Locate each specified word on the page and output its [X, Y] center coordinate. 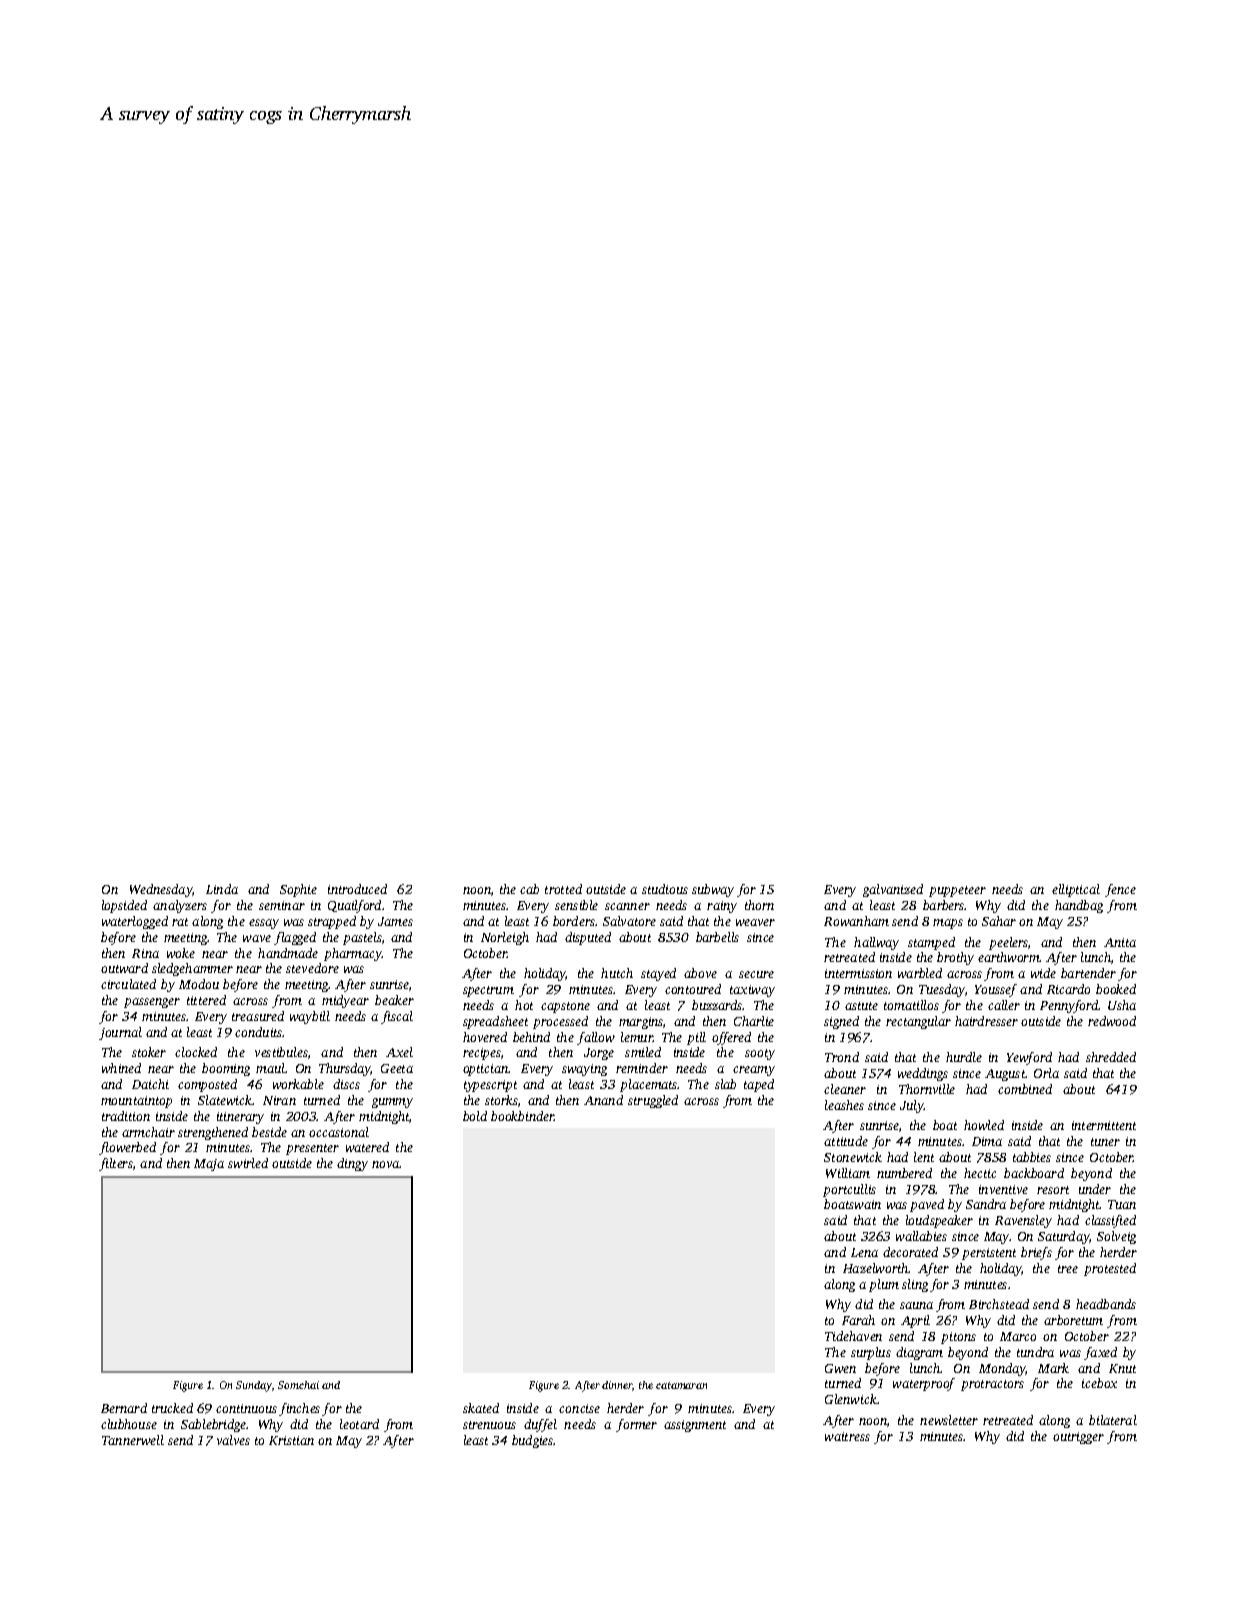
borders [574, 921]
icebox [1099, 1383]
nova [386, 1164]
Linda [222, 889]
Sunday [254, 1386]
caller [1004, 1005]
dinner [617, 1386]
